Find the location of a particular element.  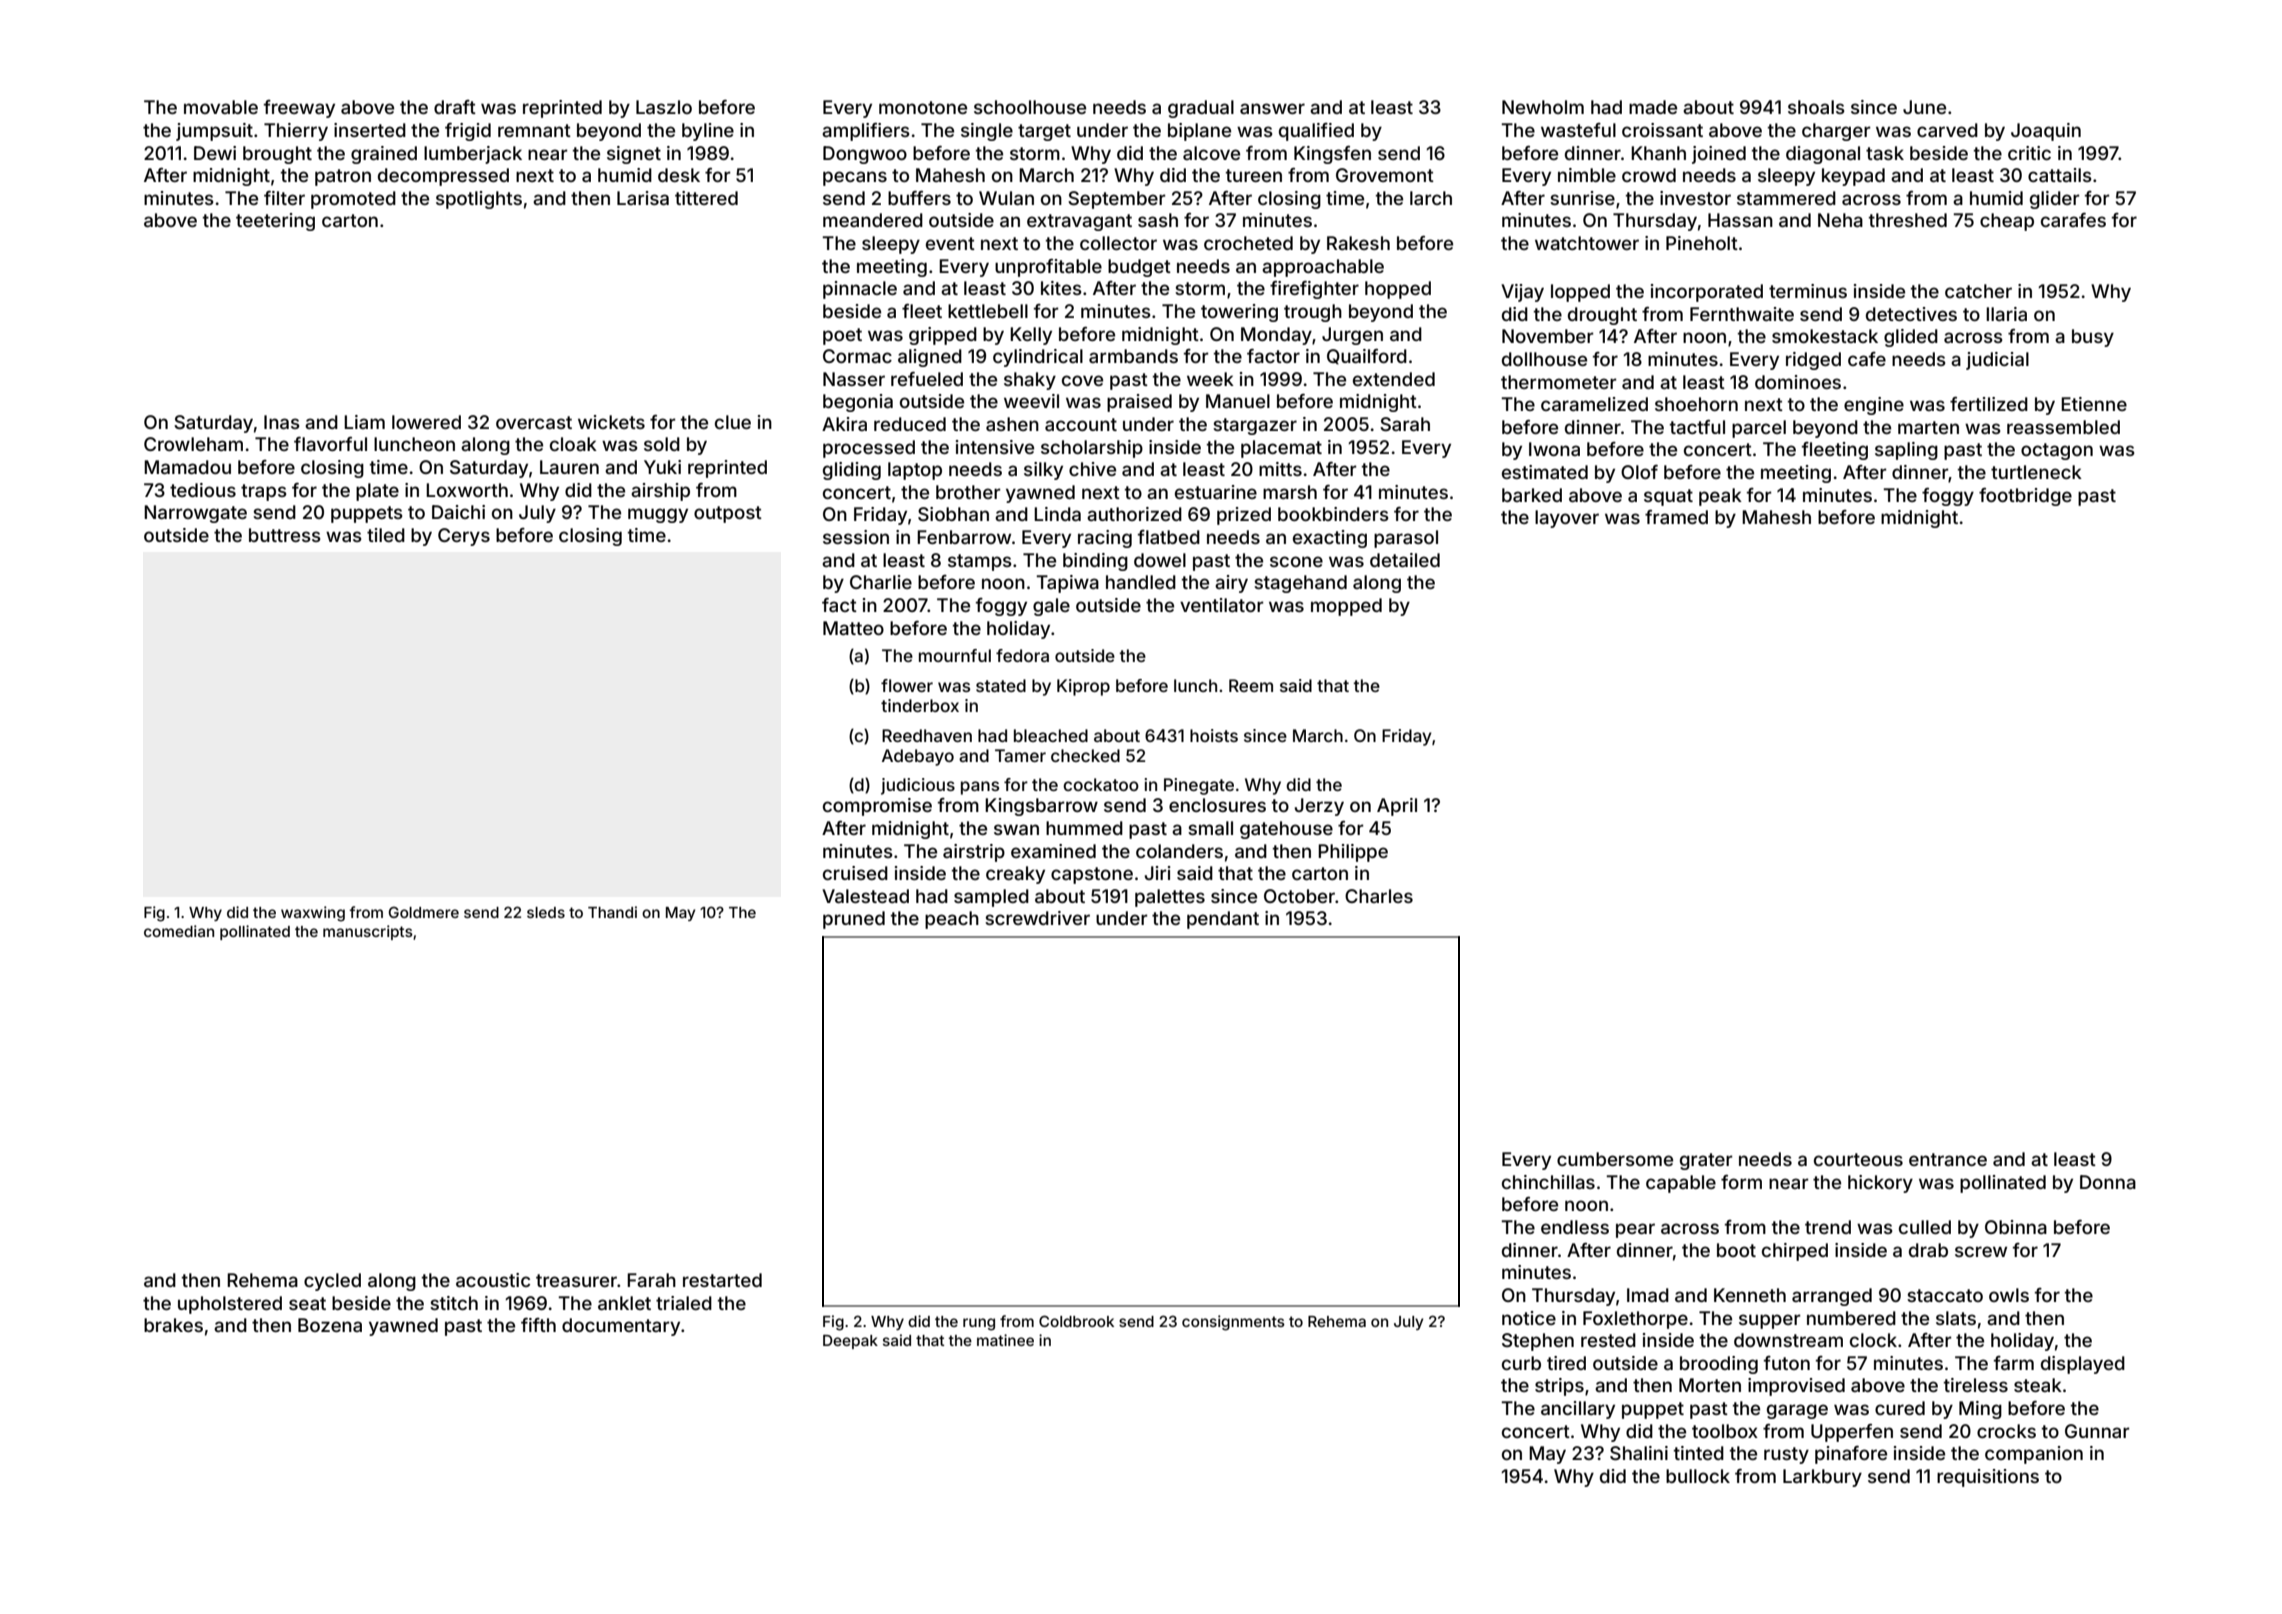

Laszlo is located at coordinates (664, 107).
